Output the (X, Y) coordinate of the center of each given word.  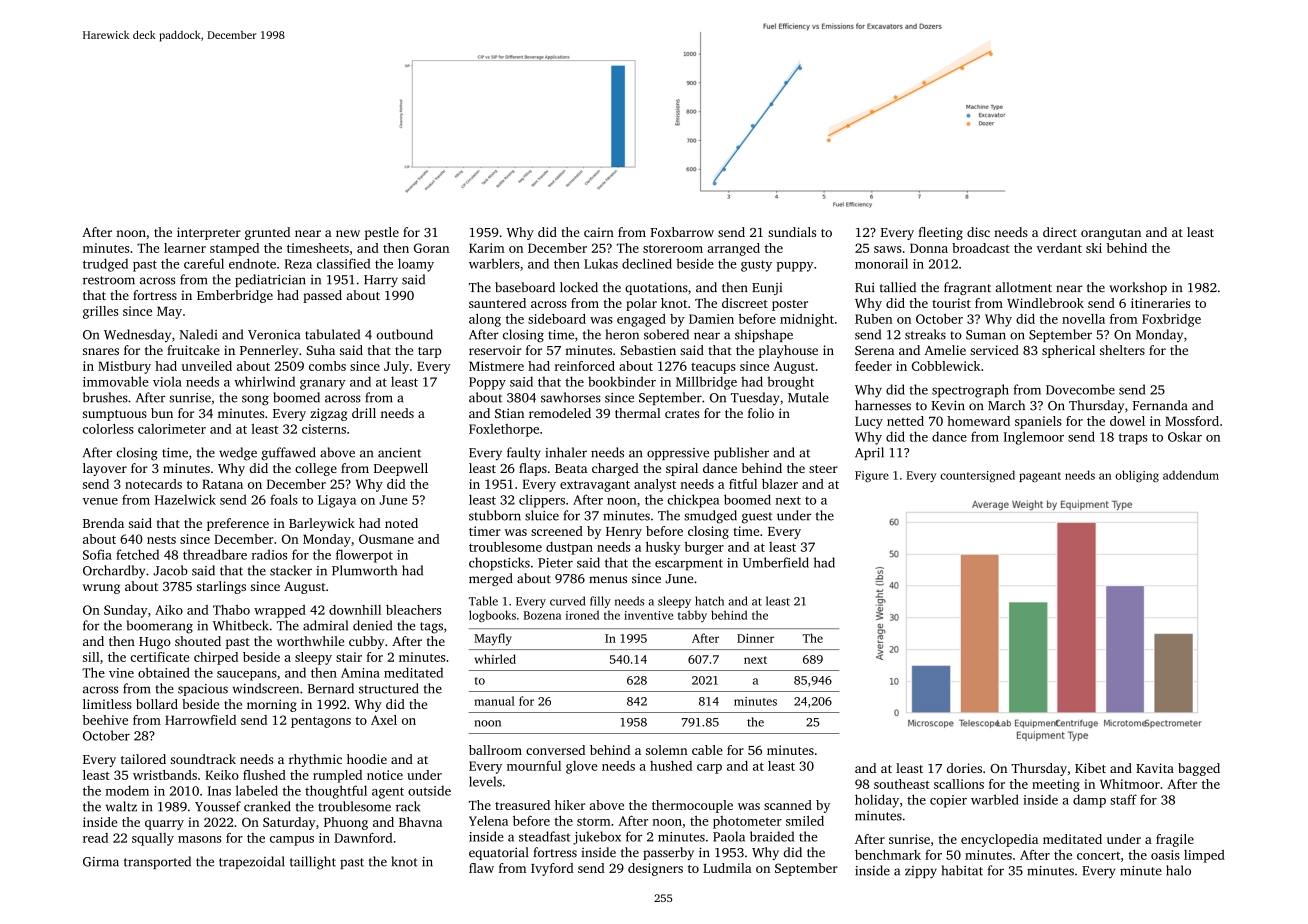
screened (557, 531)
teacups (713, 368)
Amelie (945, 350)
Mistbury (124, 367)
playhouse (788, 351)
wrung (101, 589)
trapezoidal (252, 862)
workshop (1138, 288)
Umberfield (776, 562)
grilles (100, 312)
